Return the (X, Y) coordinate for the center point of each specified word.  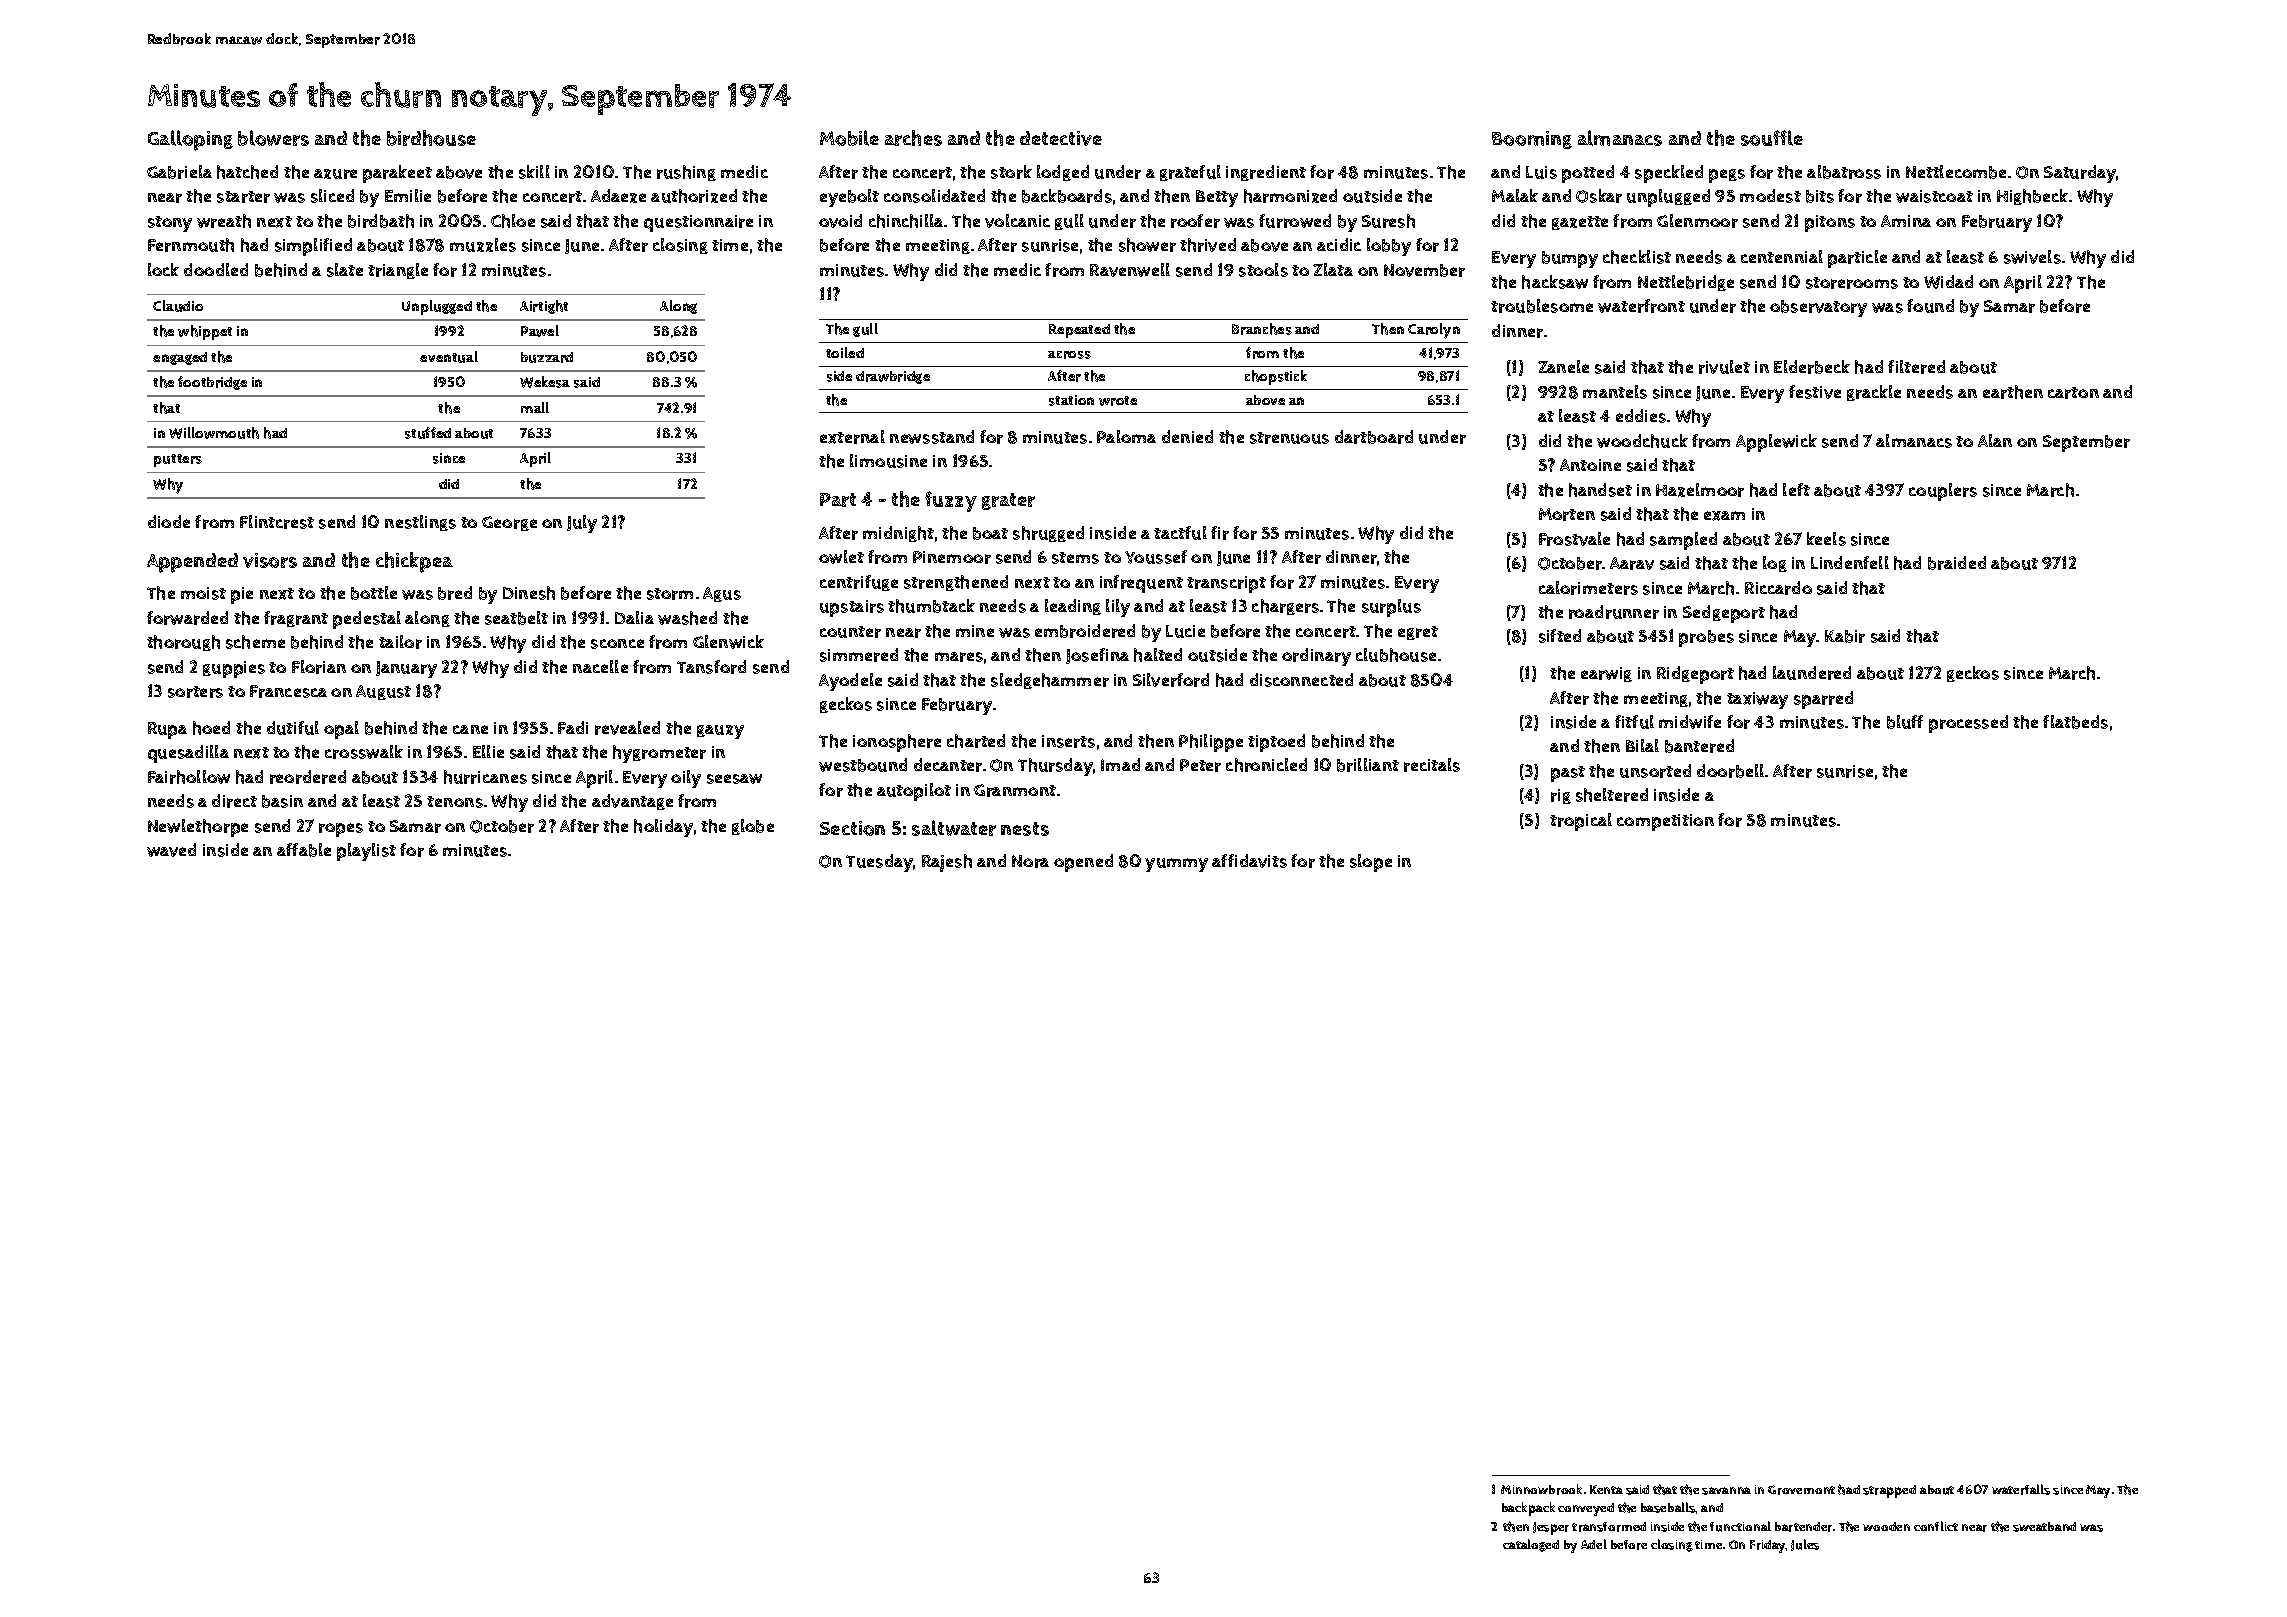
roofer (1195, 221)
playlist (366, 852)
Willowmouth (214, 433)
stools (1263, 270)
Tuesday (879, 863)
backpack (1528, 1509)
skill (534, 172)
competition (1665, 822)
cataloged (1531, 1545)
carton (2073, 393)
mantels (1615, 392)
